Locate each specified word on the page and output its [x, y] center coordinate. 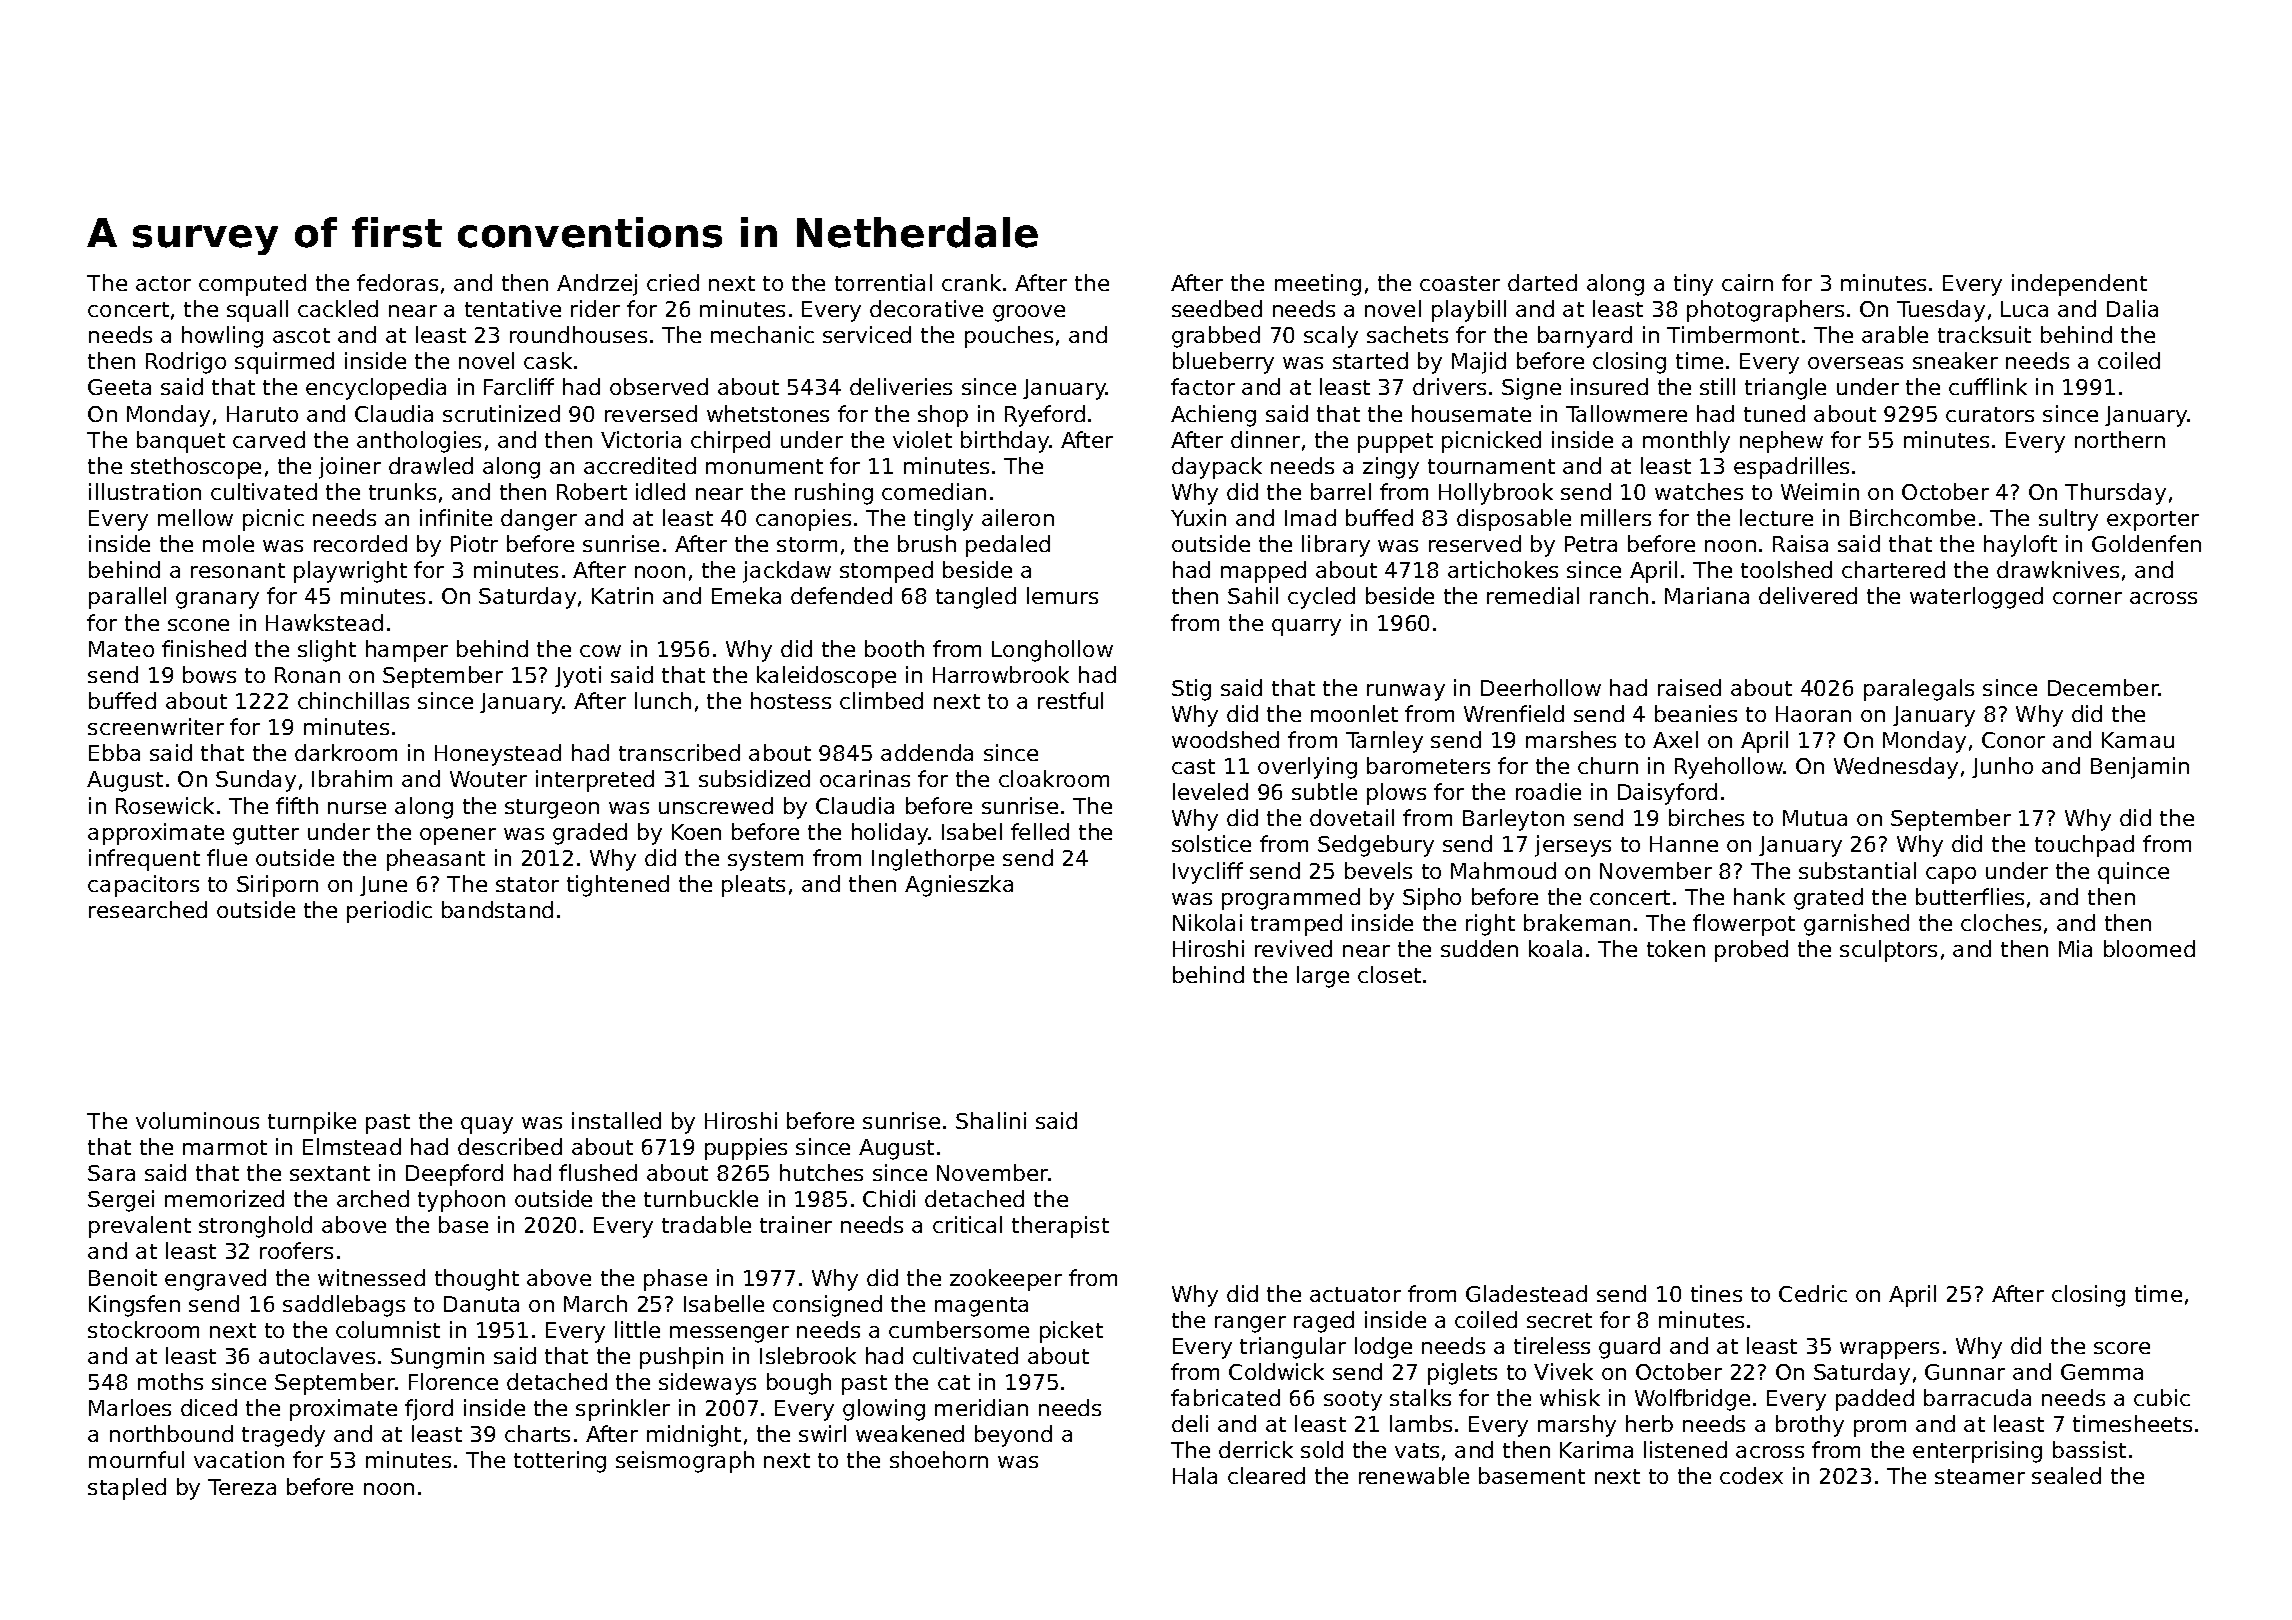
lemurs [1062, 595]
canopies [803, 520]
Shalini [991, 1120]
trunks [402, 491]
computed [252, 285]
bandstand [497, 909]
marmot [225, 1147]
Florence [453, 1381]
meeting [1318, 285]
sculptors [1888, 951]
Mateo [121, 649]
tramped [1296, 925]
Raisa [1800, 543]
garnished [1856, 925]
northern [2120, 439]
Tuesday [1941, 311]
